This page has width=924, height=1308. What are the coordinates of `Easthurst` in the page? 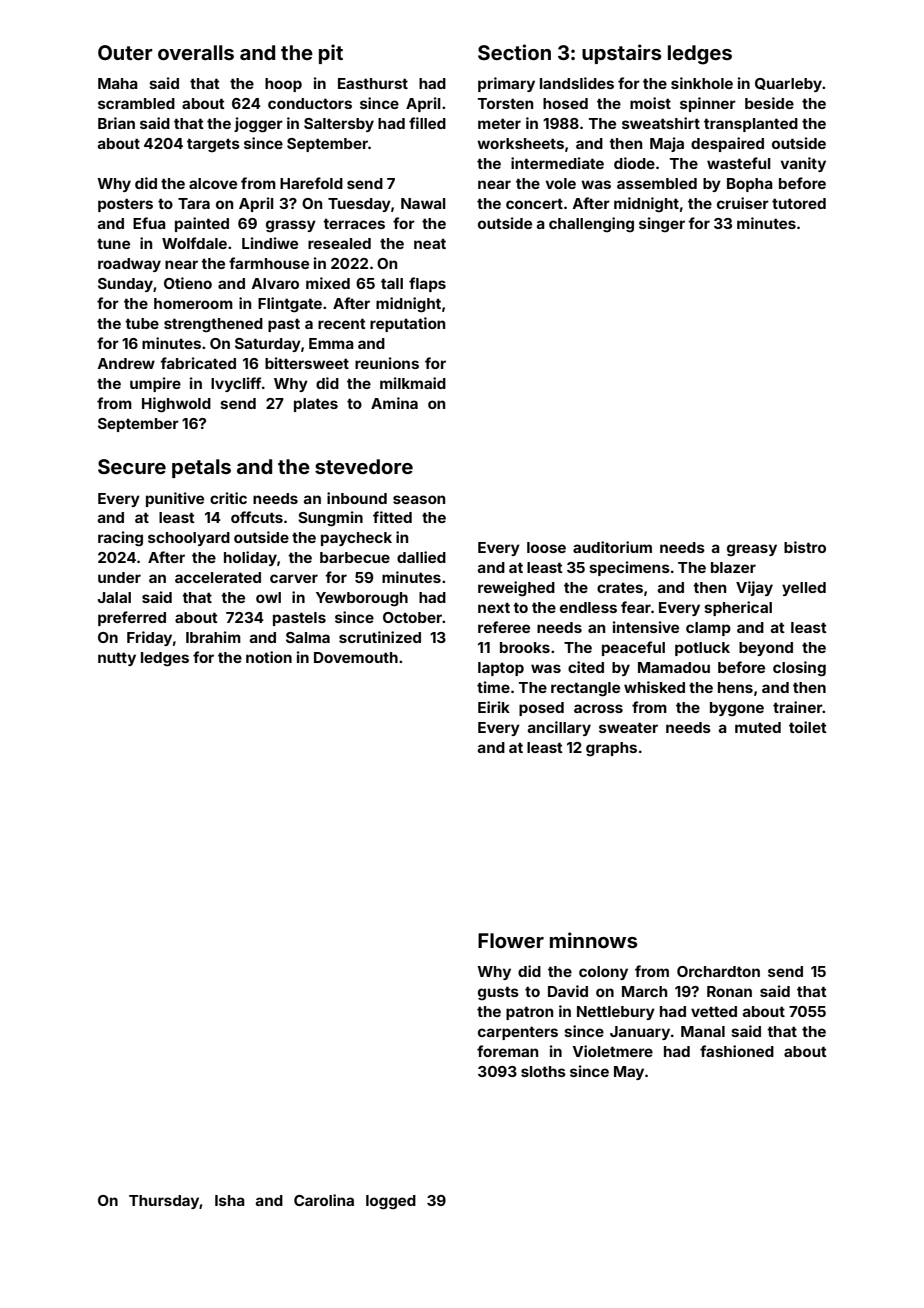 It's located at (373, 83).
